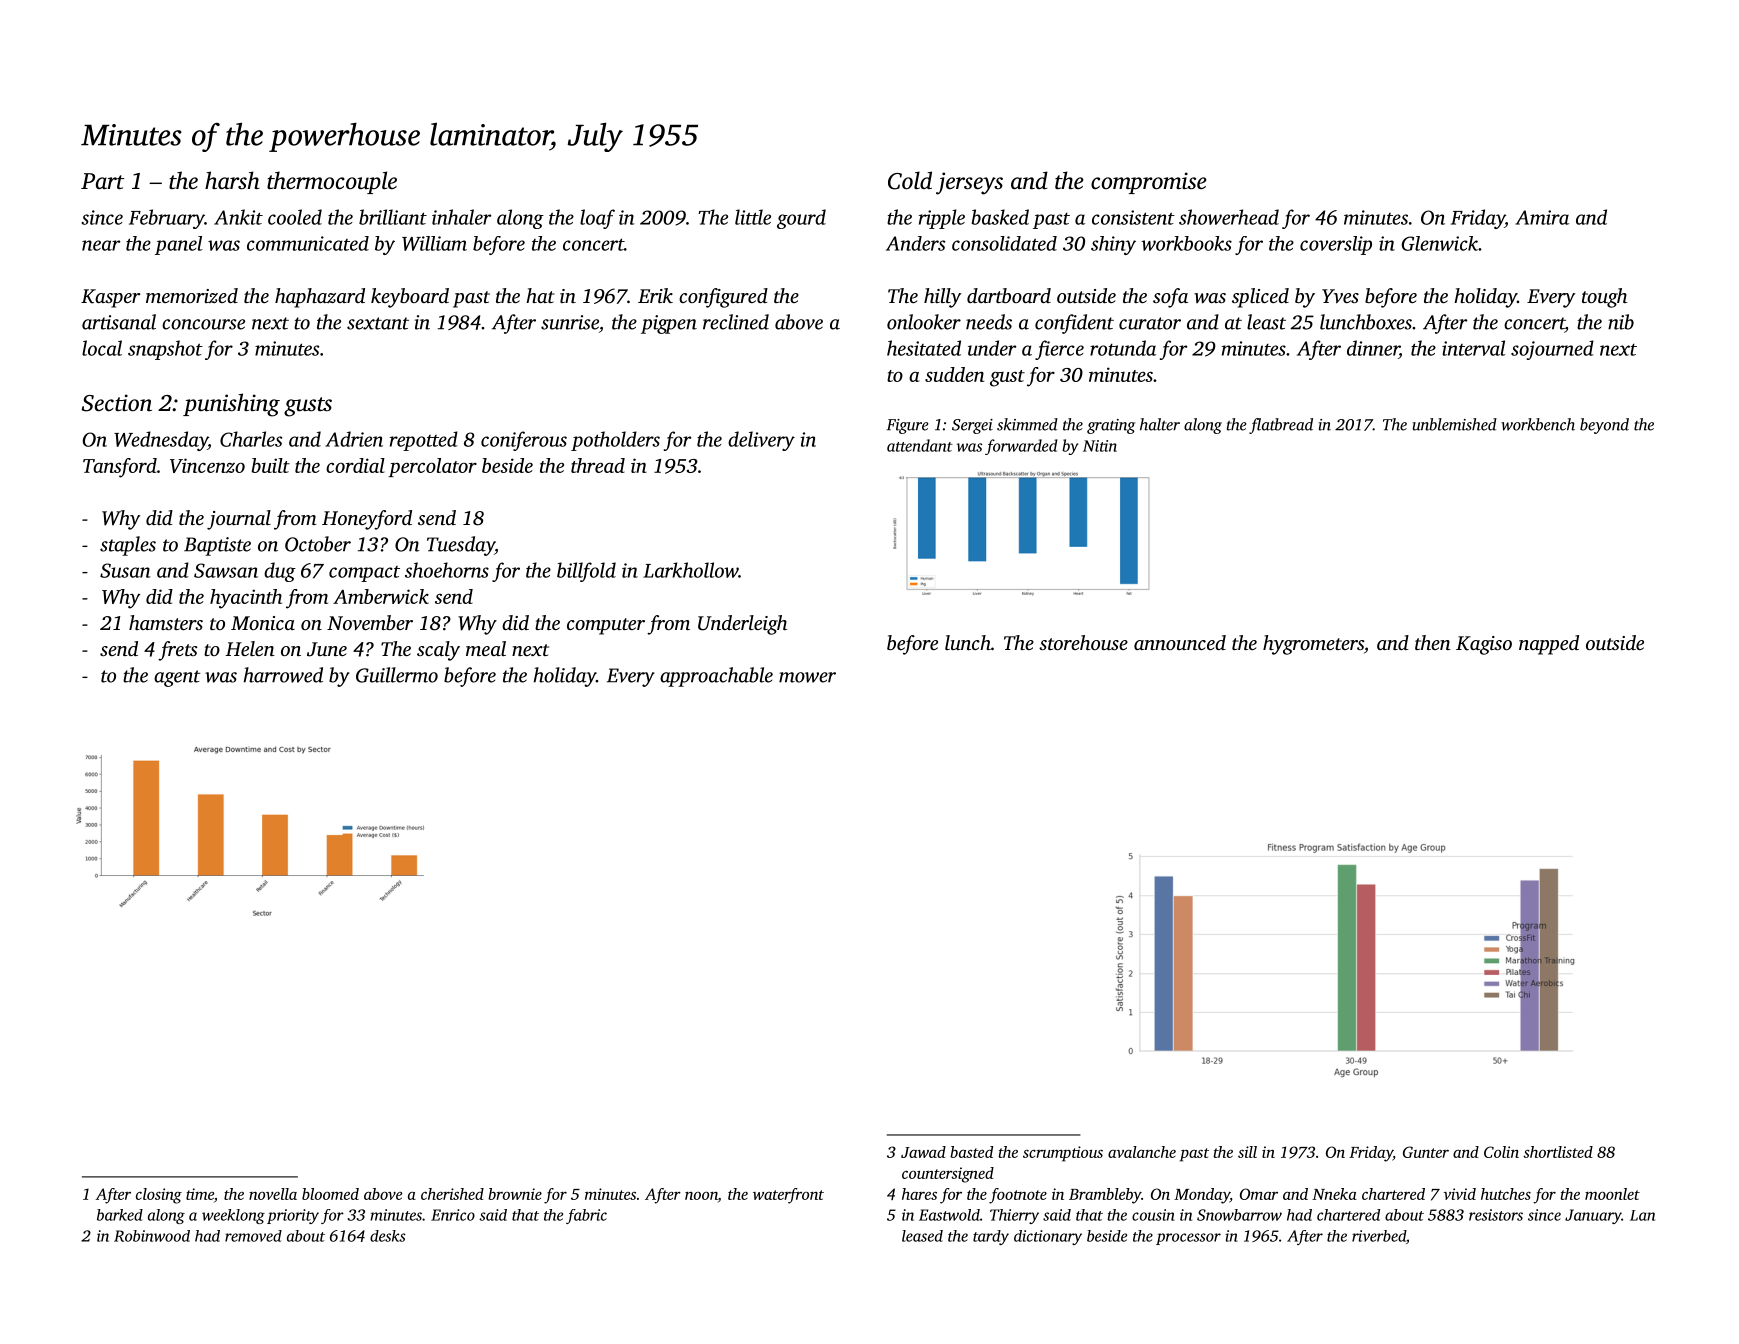 Image resolution: width=1739 pixels, height=1344 pixels. What do you see at coordinates (102, 348) in the screenshot?
I see `local` at bounding box center [102, 348].
